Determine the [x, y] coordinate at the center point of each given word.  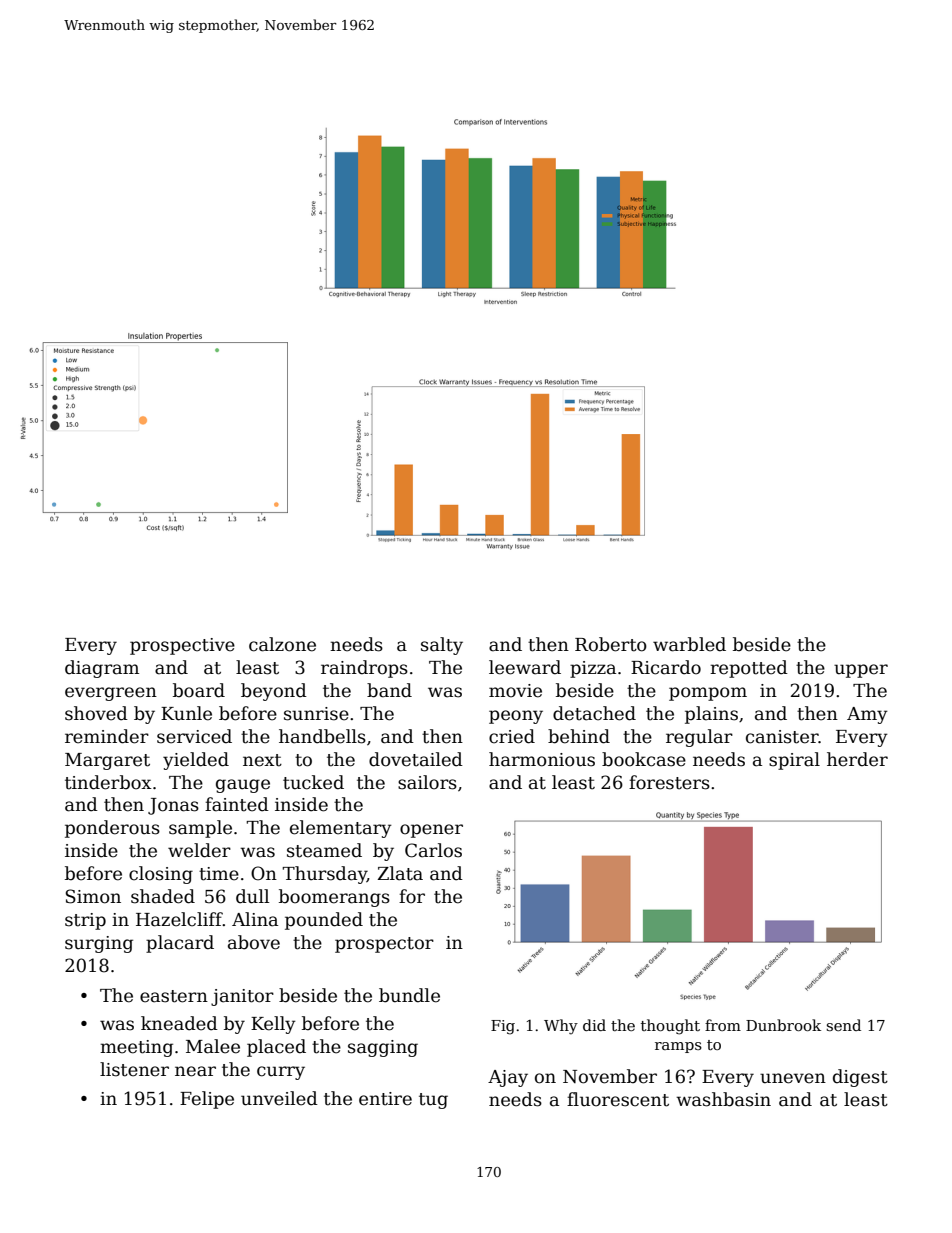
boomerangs [334, 898]
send [843, 1025]
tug [433, 1101]
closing [161, 875]
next [262, 760]
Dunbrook [783, 1025]
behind [579, 736]
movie [515, 691]
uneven [793, 1078]
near [195, 1071]
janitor [242, 997]
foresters [669, 782]
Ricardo [666, 667]
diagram [102, 669]
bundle [409, 995]
